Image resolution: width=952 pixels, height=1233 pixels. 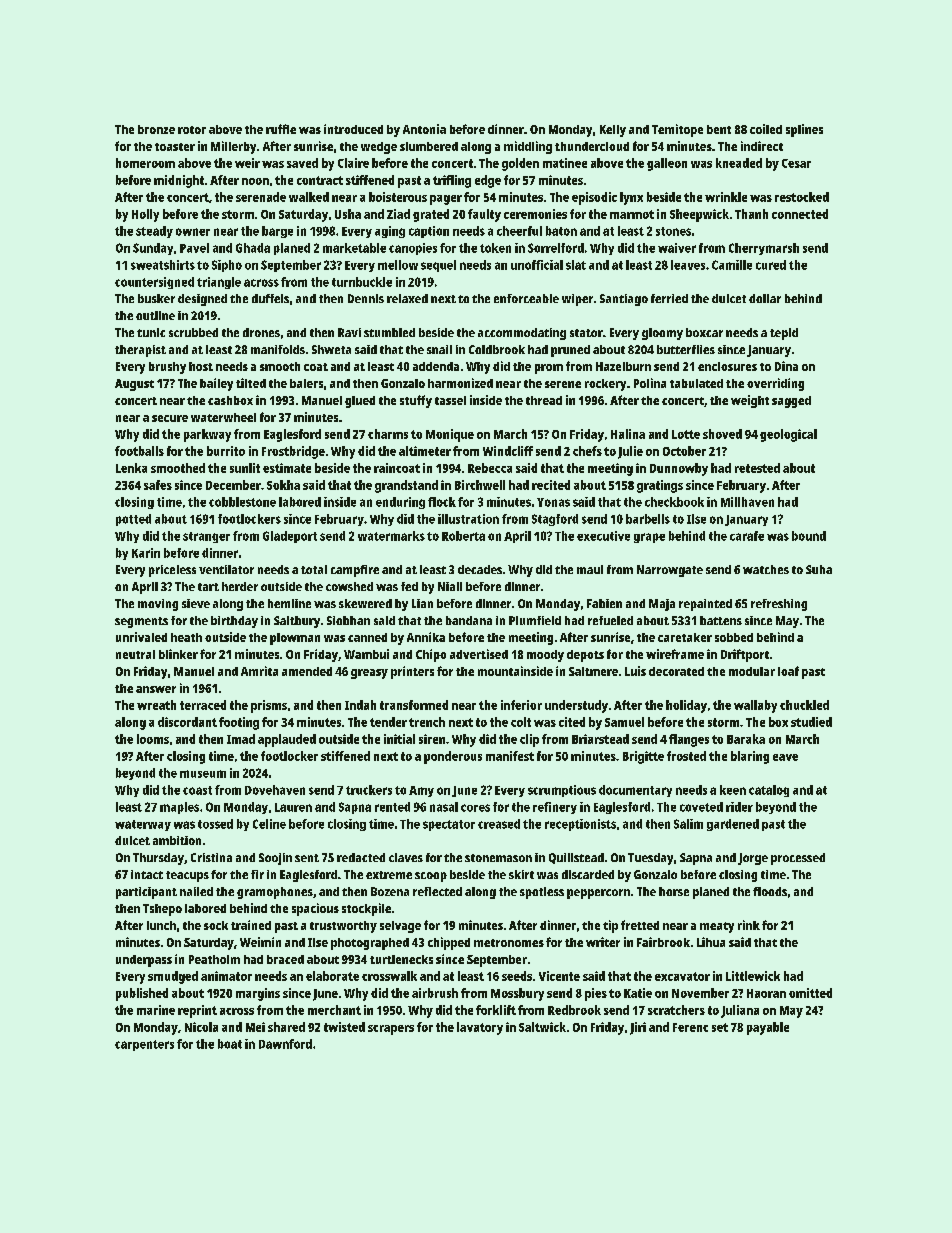 What do you see at coordinates (686, 756) in the image?
I see `frosted` at bounding box center [686, 756].
